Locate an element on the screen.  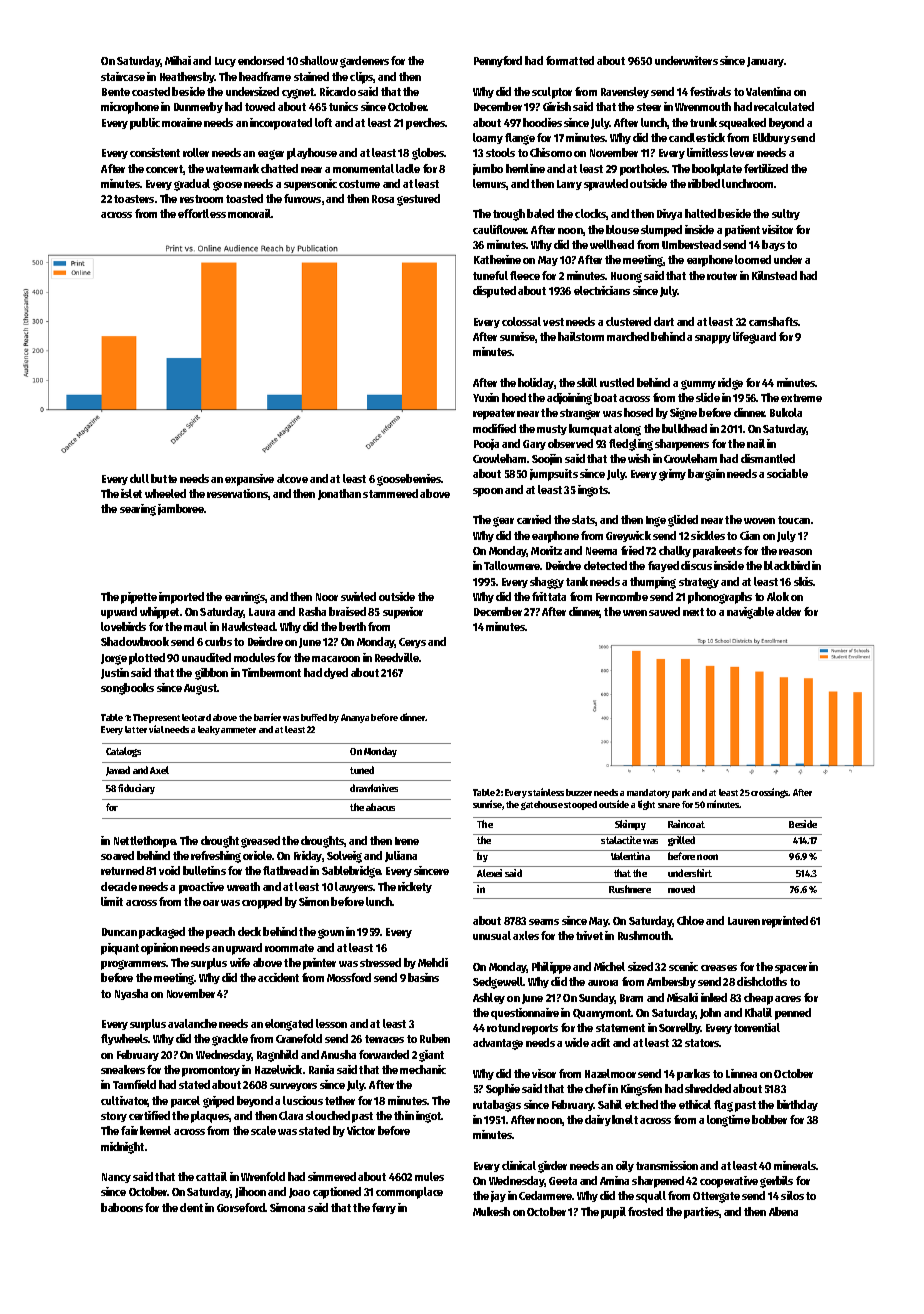
Mukesh is located at coordinates (491, 1211).
